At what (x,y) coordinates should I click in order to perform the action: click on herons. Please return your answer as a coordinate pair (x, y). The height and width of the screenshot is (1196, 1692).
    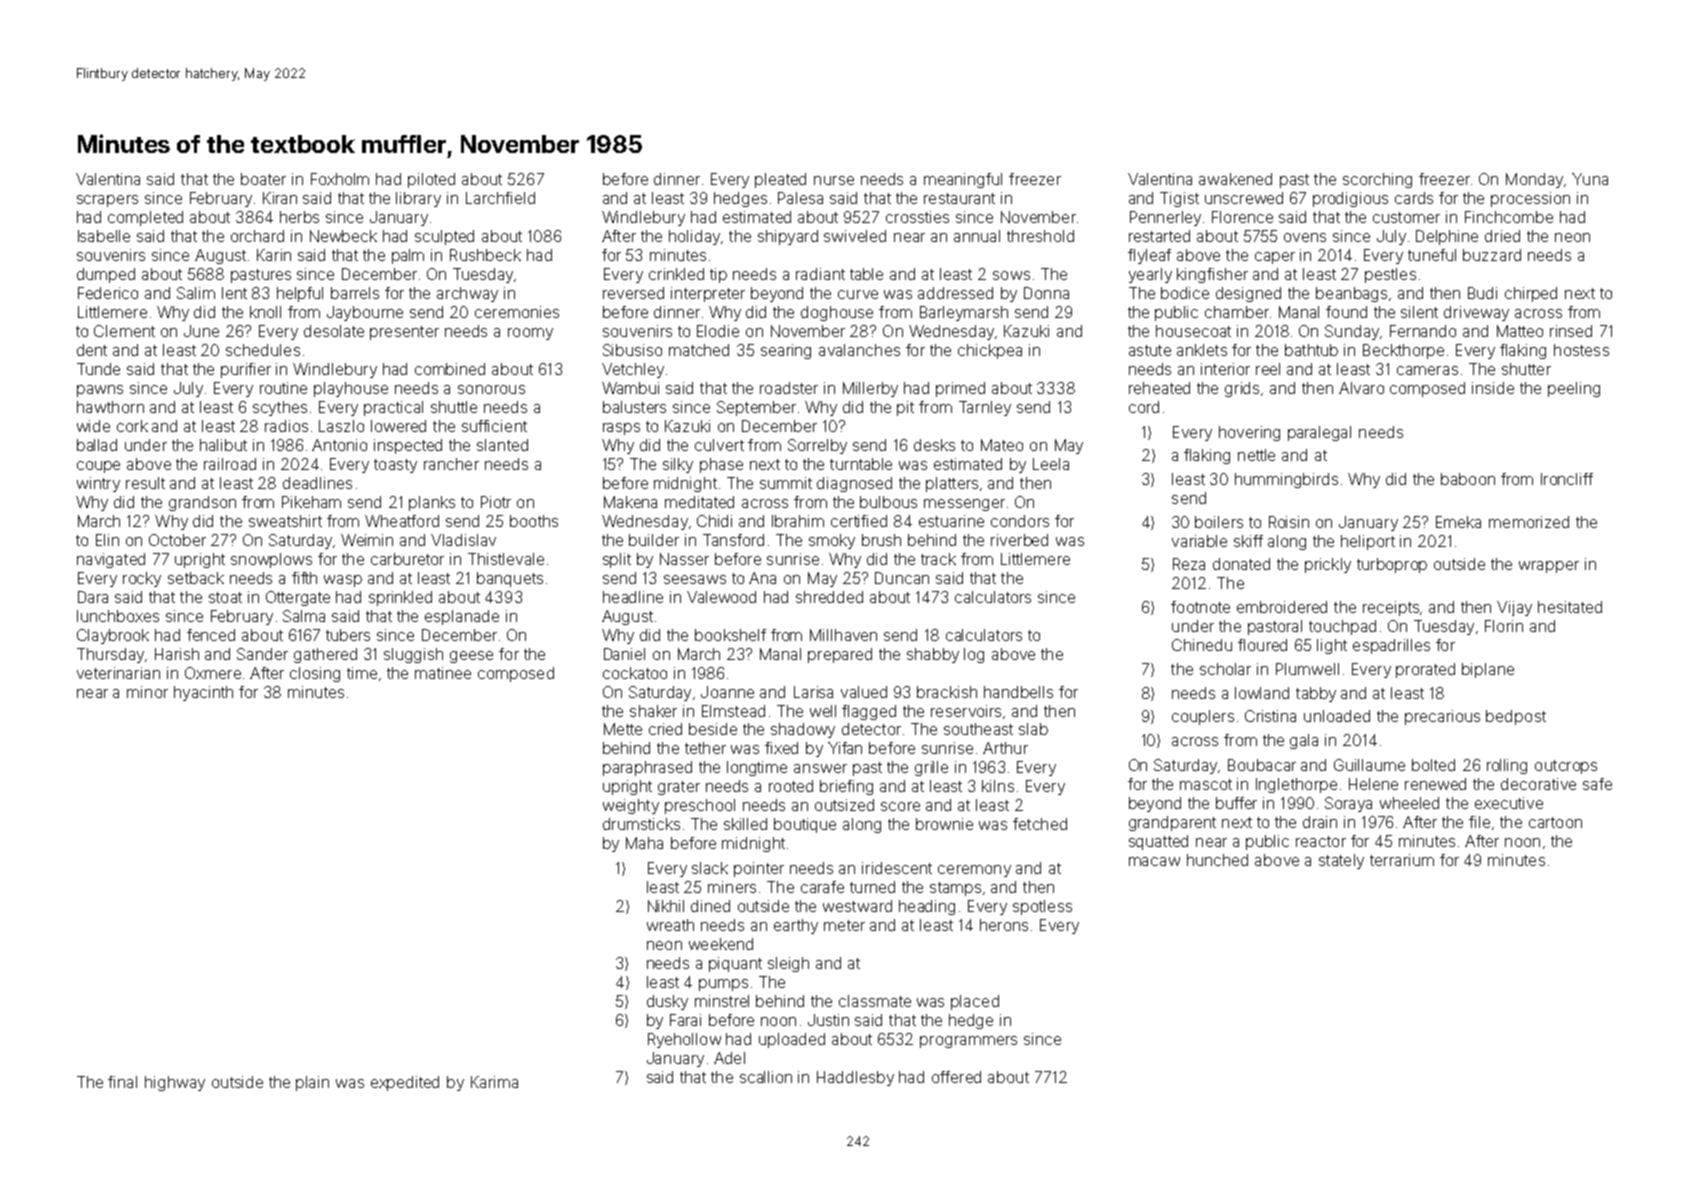
    Looking at the image, I should click on (1004, 925).
